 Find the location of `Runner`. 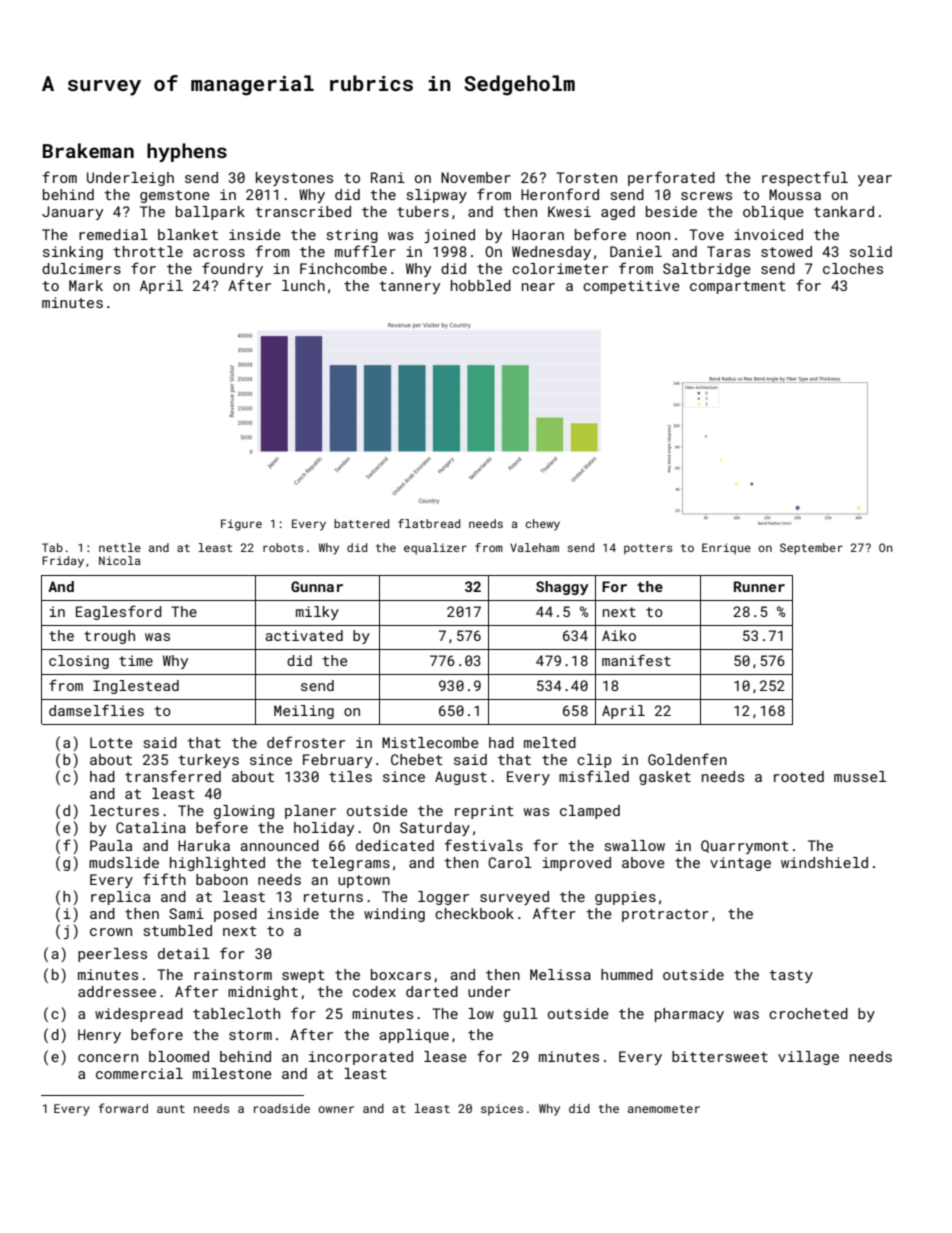

Runner is located at coordinates (759, 586).
